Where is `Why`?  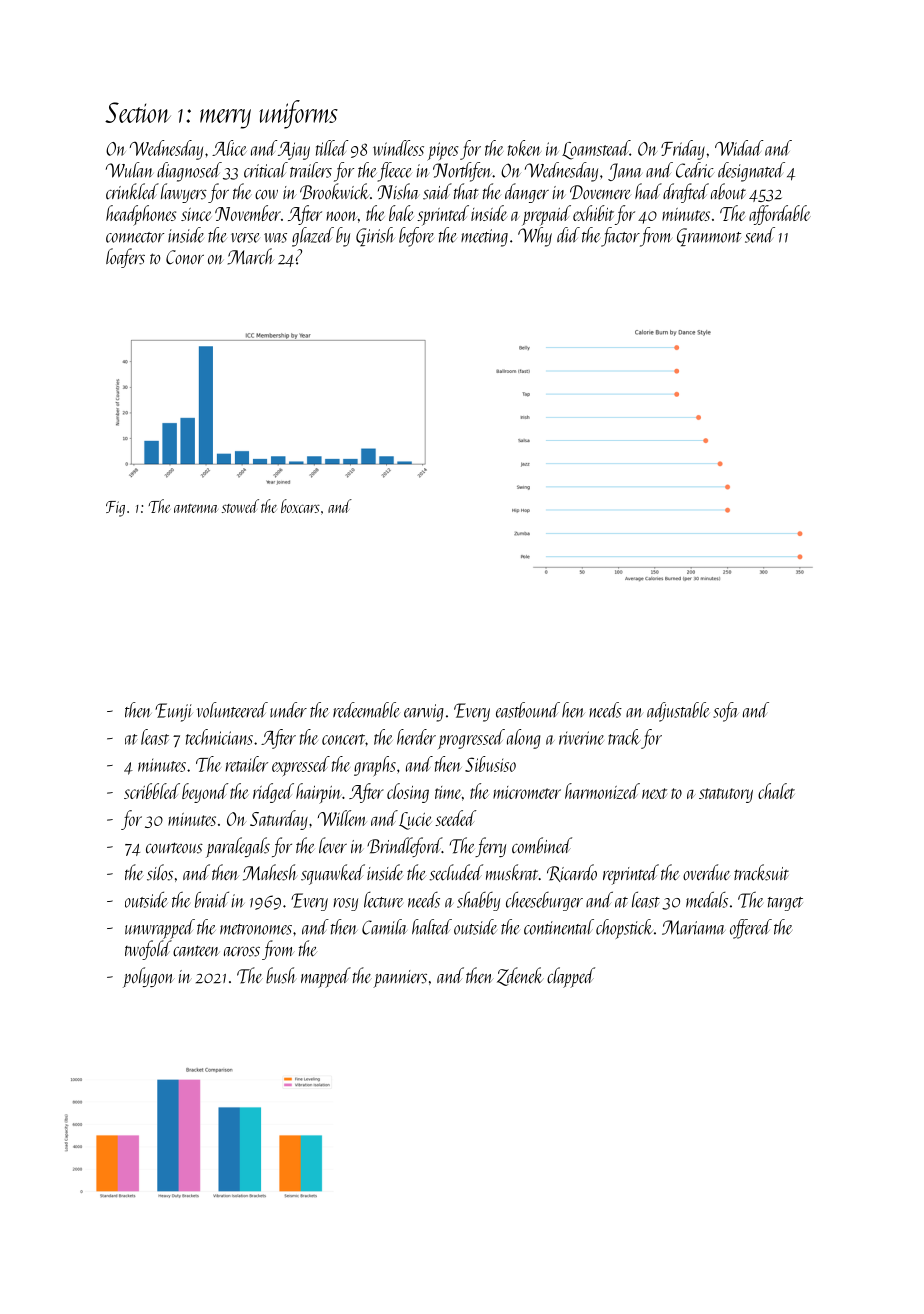
Why is located at coordinates (535, 237).
